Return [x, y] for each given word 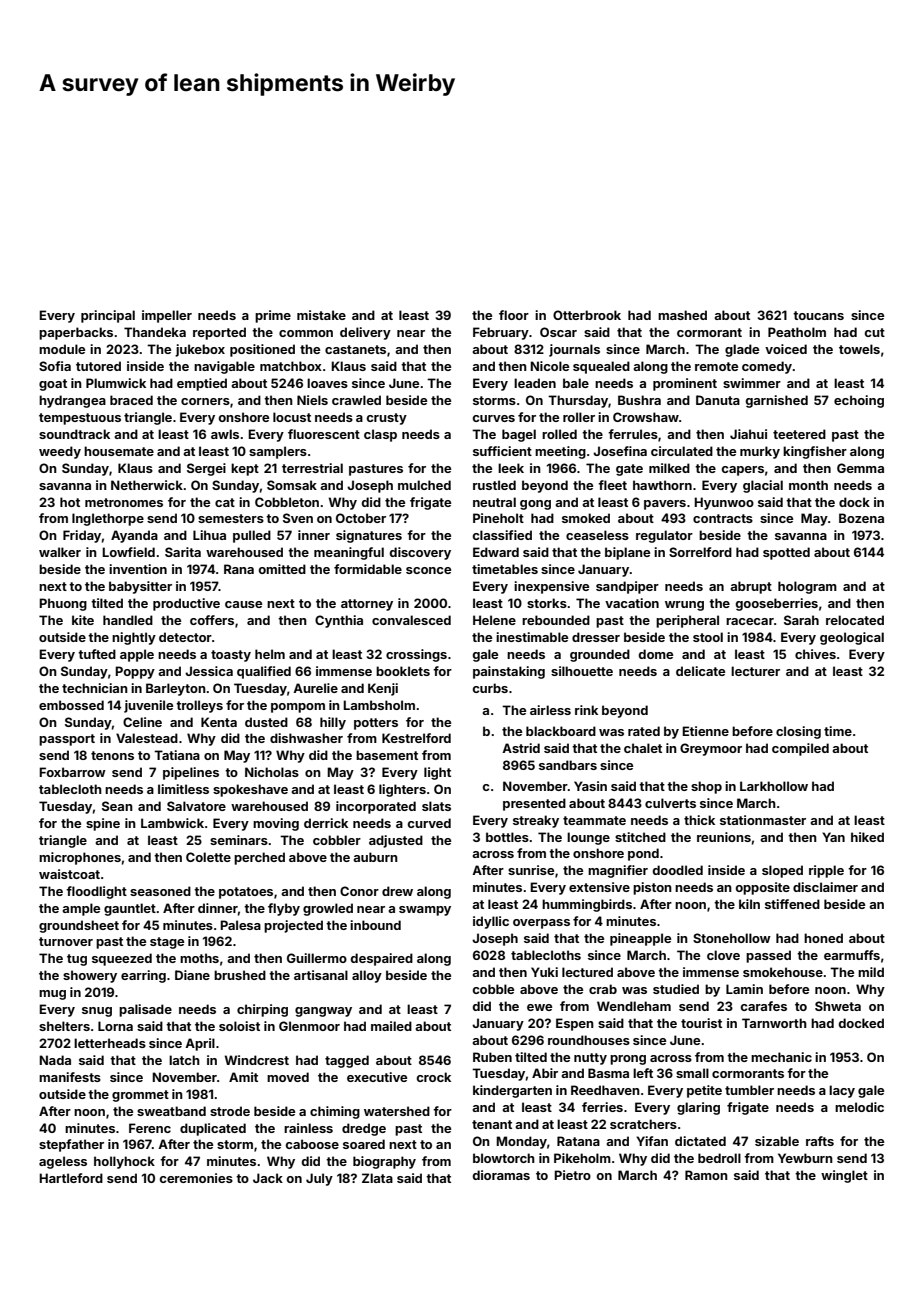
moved [288, 1077]
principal [108, 316]
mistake [321, 315]
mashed [682, 315]
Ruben [492, 1057]
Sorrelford [700, 552]
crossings [416, 655]
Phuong [63, 604]
